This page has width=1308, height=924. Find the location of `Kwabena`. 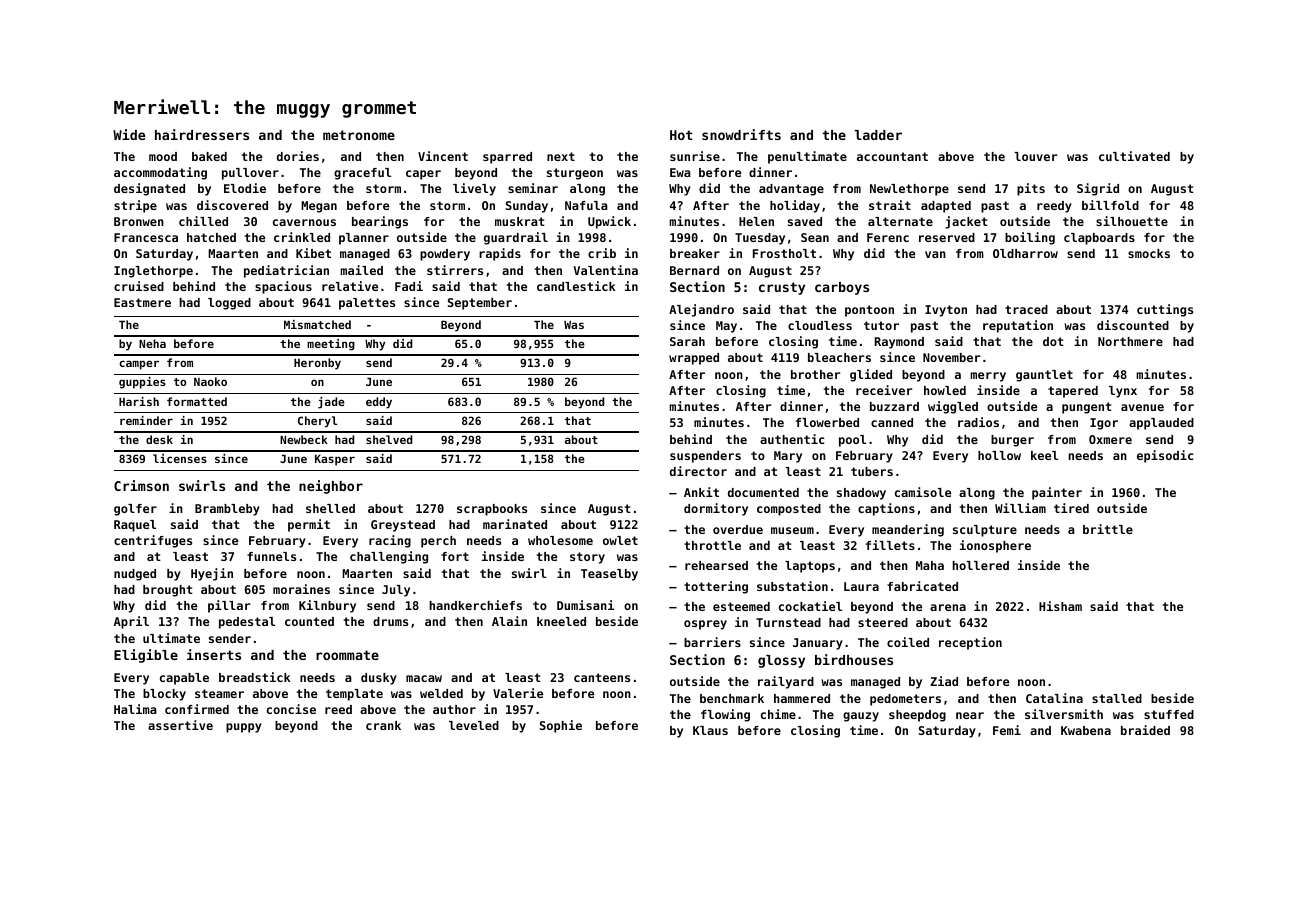

Kwabena is located at coordinates (1086, 730).
